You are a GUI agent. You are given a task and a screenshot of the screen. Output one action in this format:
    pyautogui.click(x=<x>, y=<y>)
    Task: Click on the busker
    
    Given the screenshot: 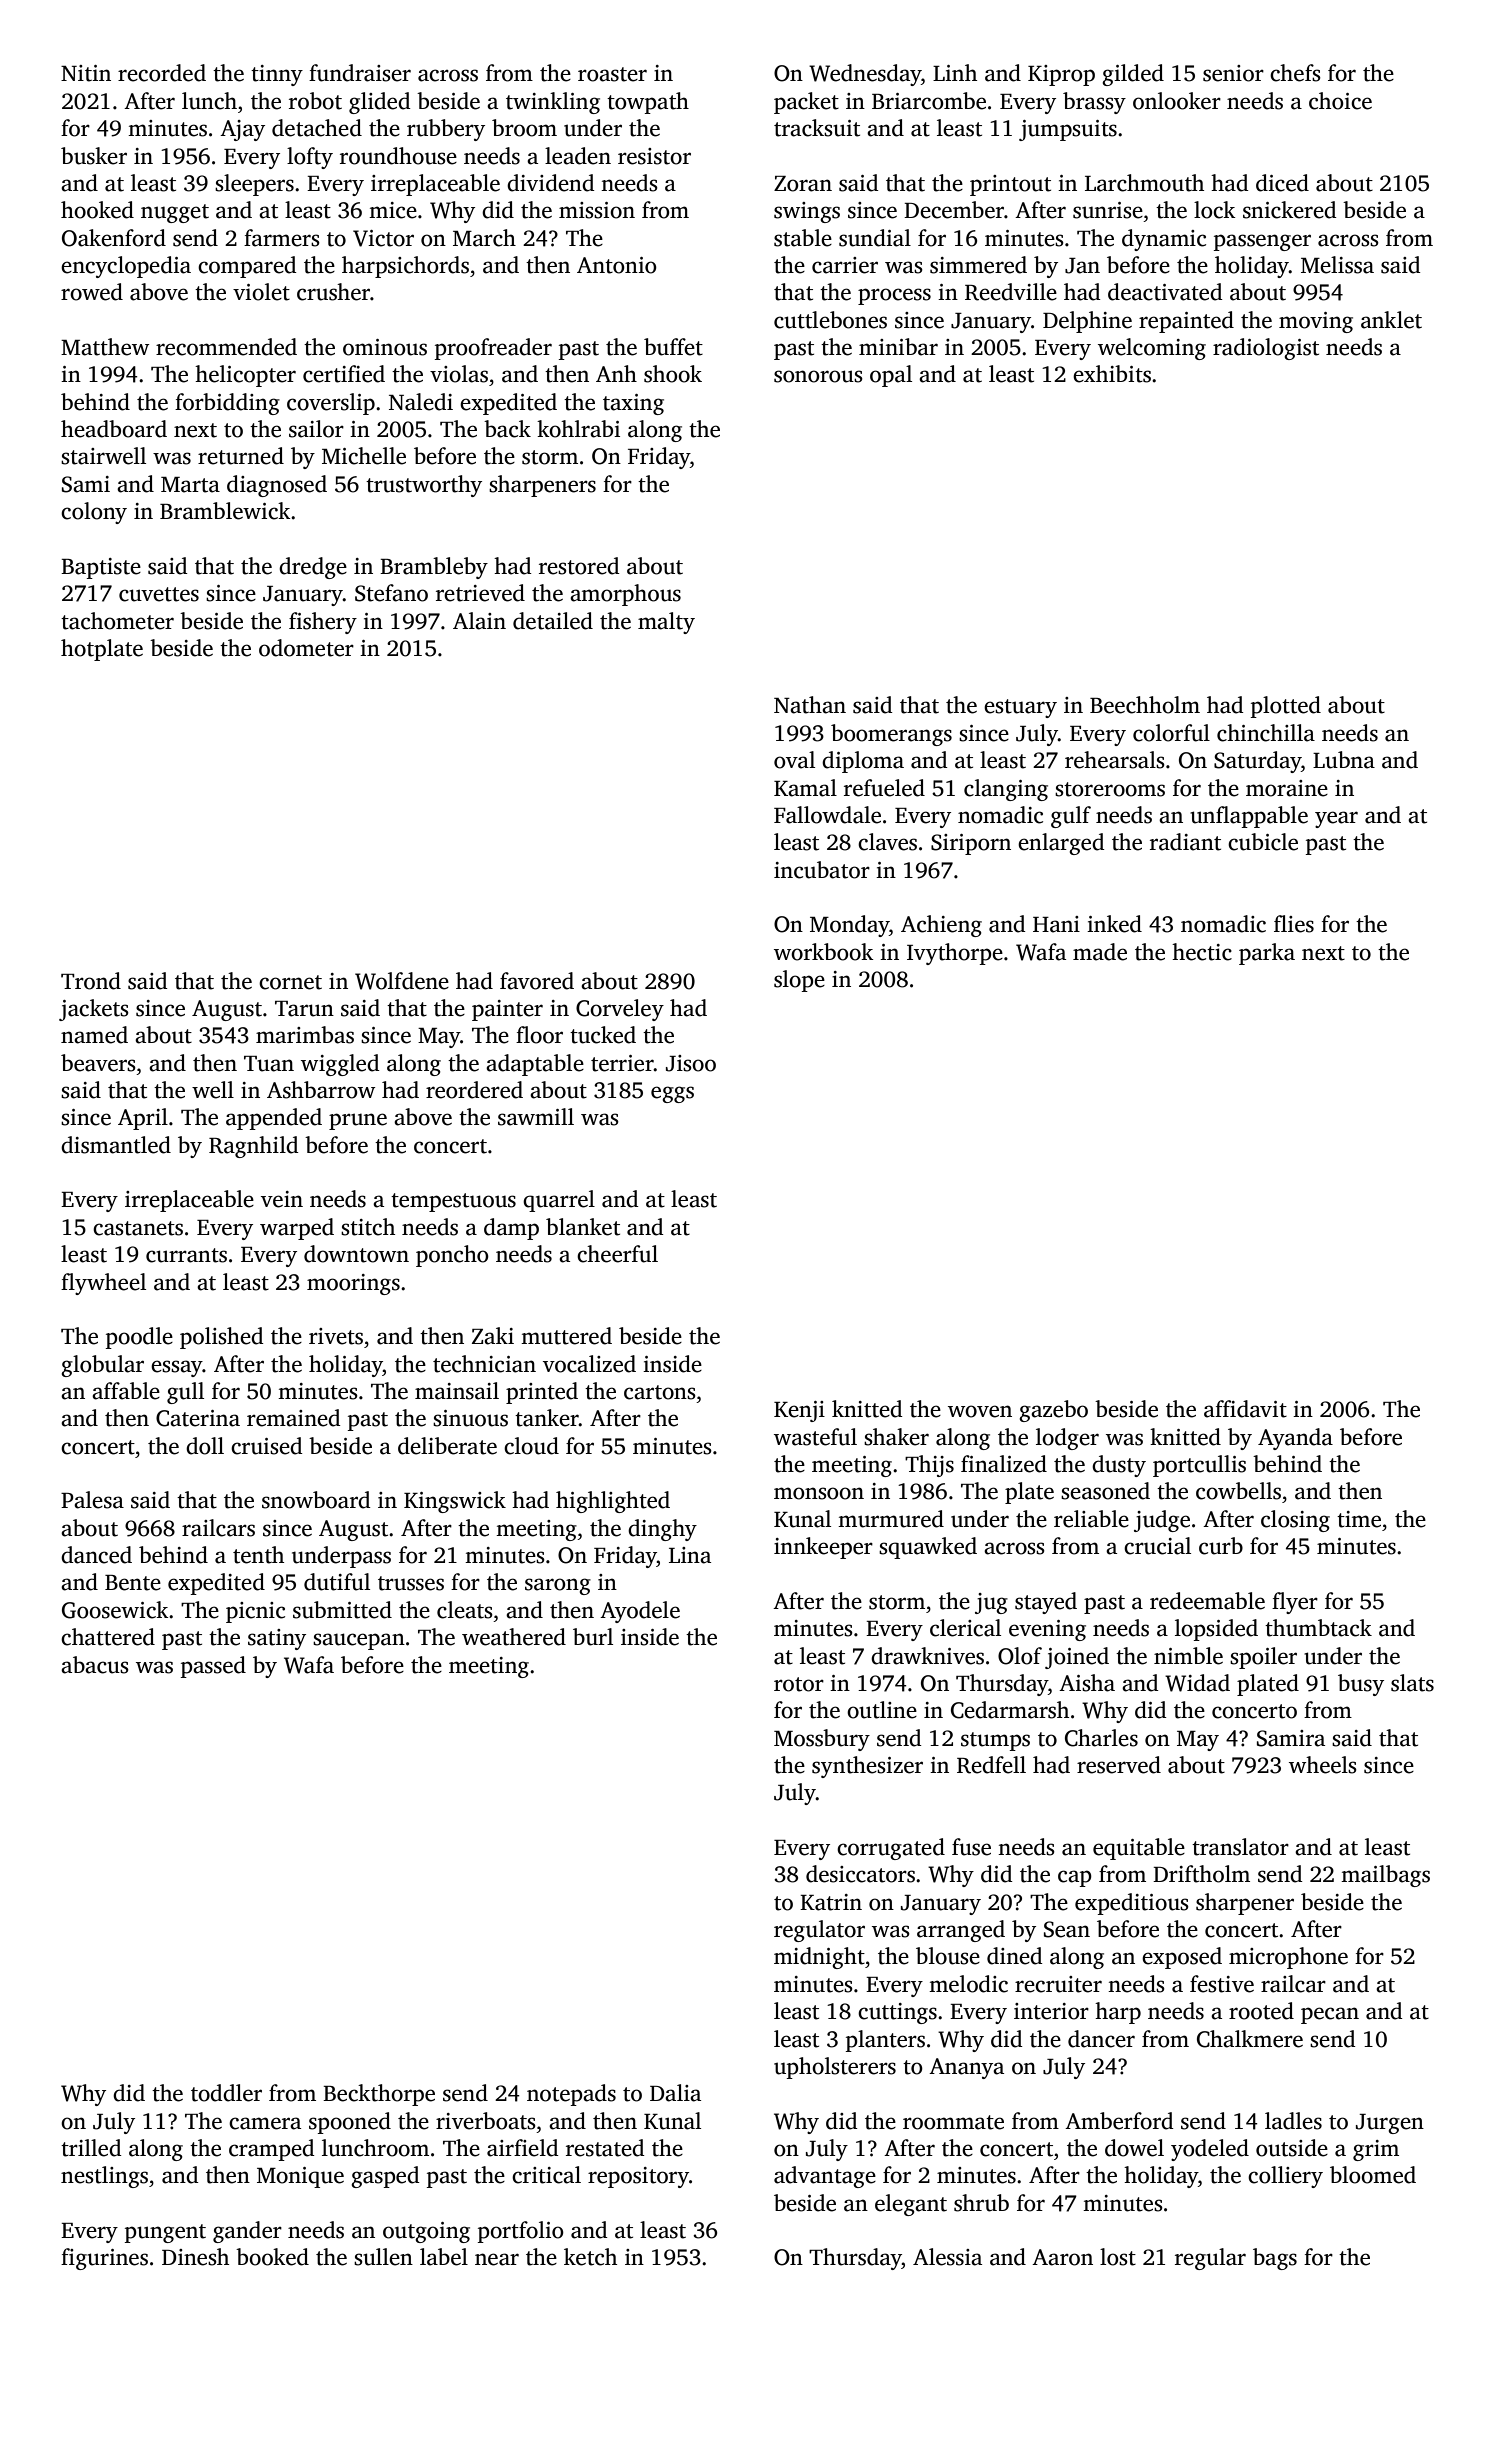 What is the action you would take?
    pyautogui.click(x=94, y=156)
